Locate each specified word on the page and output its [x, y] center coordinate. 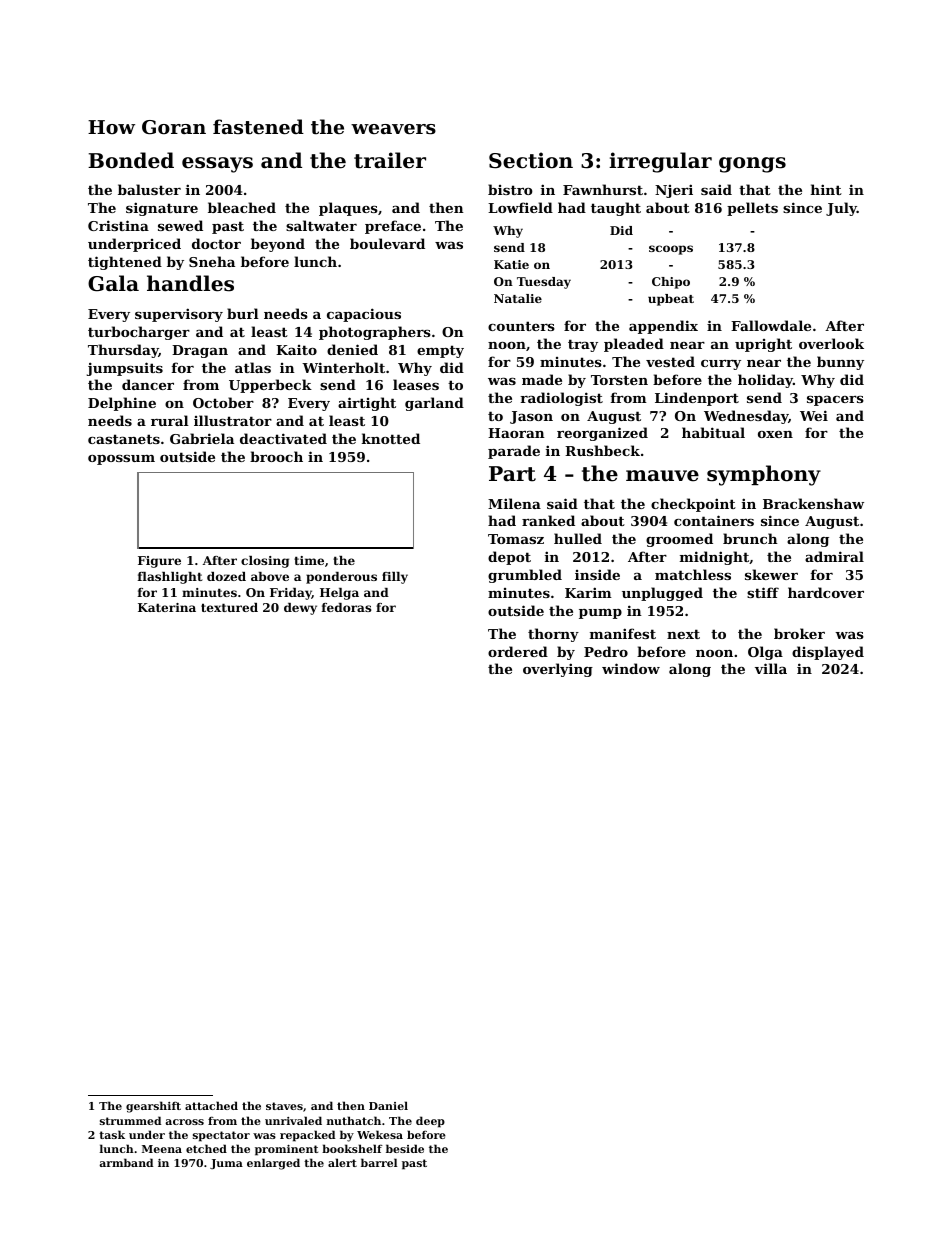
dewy [300, 609]
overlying [558, 670]
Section [531, 160]
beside [405, 1148]
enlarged [273, 1164]
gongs [752, 165]
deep [430, 1122]
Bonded [131, 160]
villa [771, 668]
